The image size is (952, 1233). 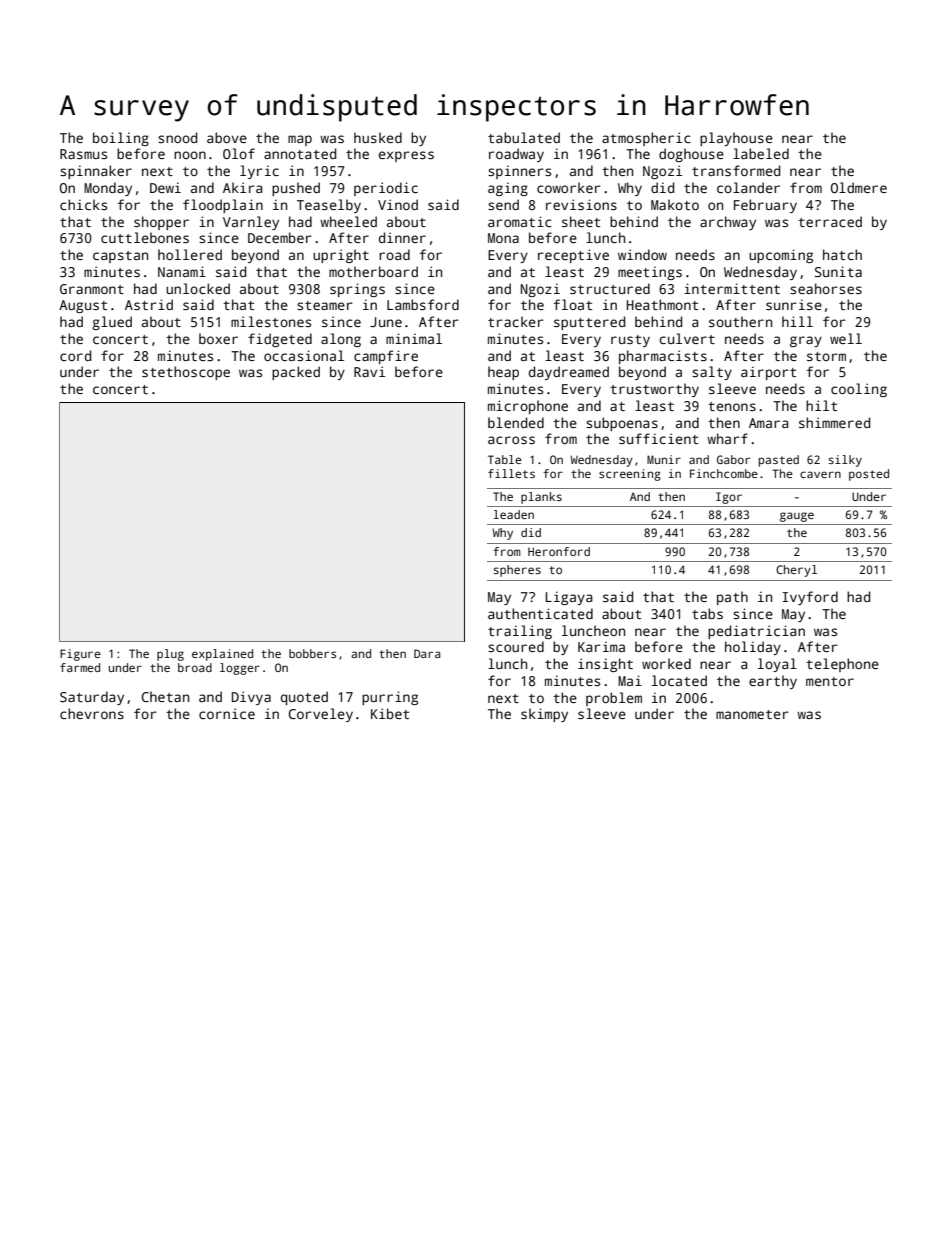 What do you see at coordinates (610, 288) in the screenshot?
I see `structured` at bounding box center [610, 288].
